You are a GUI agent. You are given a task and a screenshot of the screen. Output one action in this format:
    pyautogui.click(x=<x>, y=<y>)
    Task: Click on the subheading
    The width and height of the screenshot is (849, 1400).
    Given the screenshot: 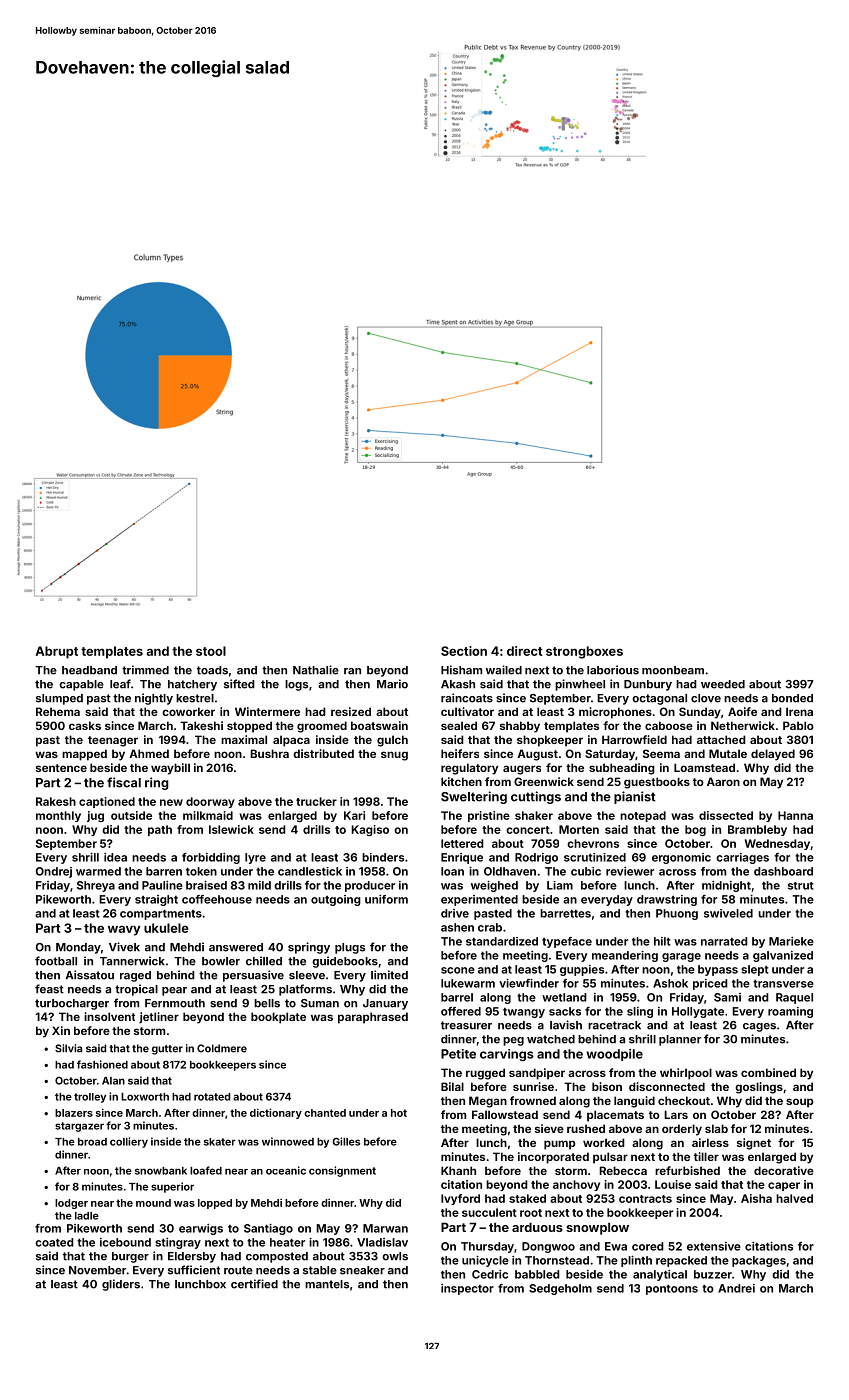 What is the action you would take?
    pyautogui.click(x=622, y=769)
